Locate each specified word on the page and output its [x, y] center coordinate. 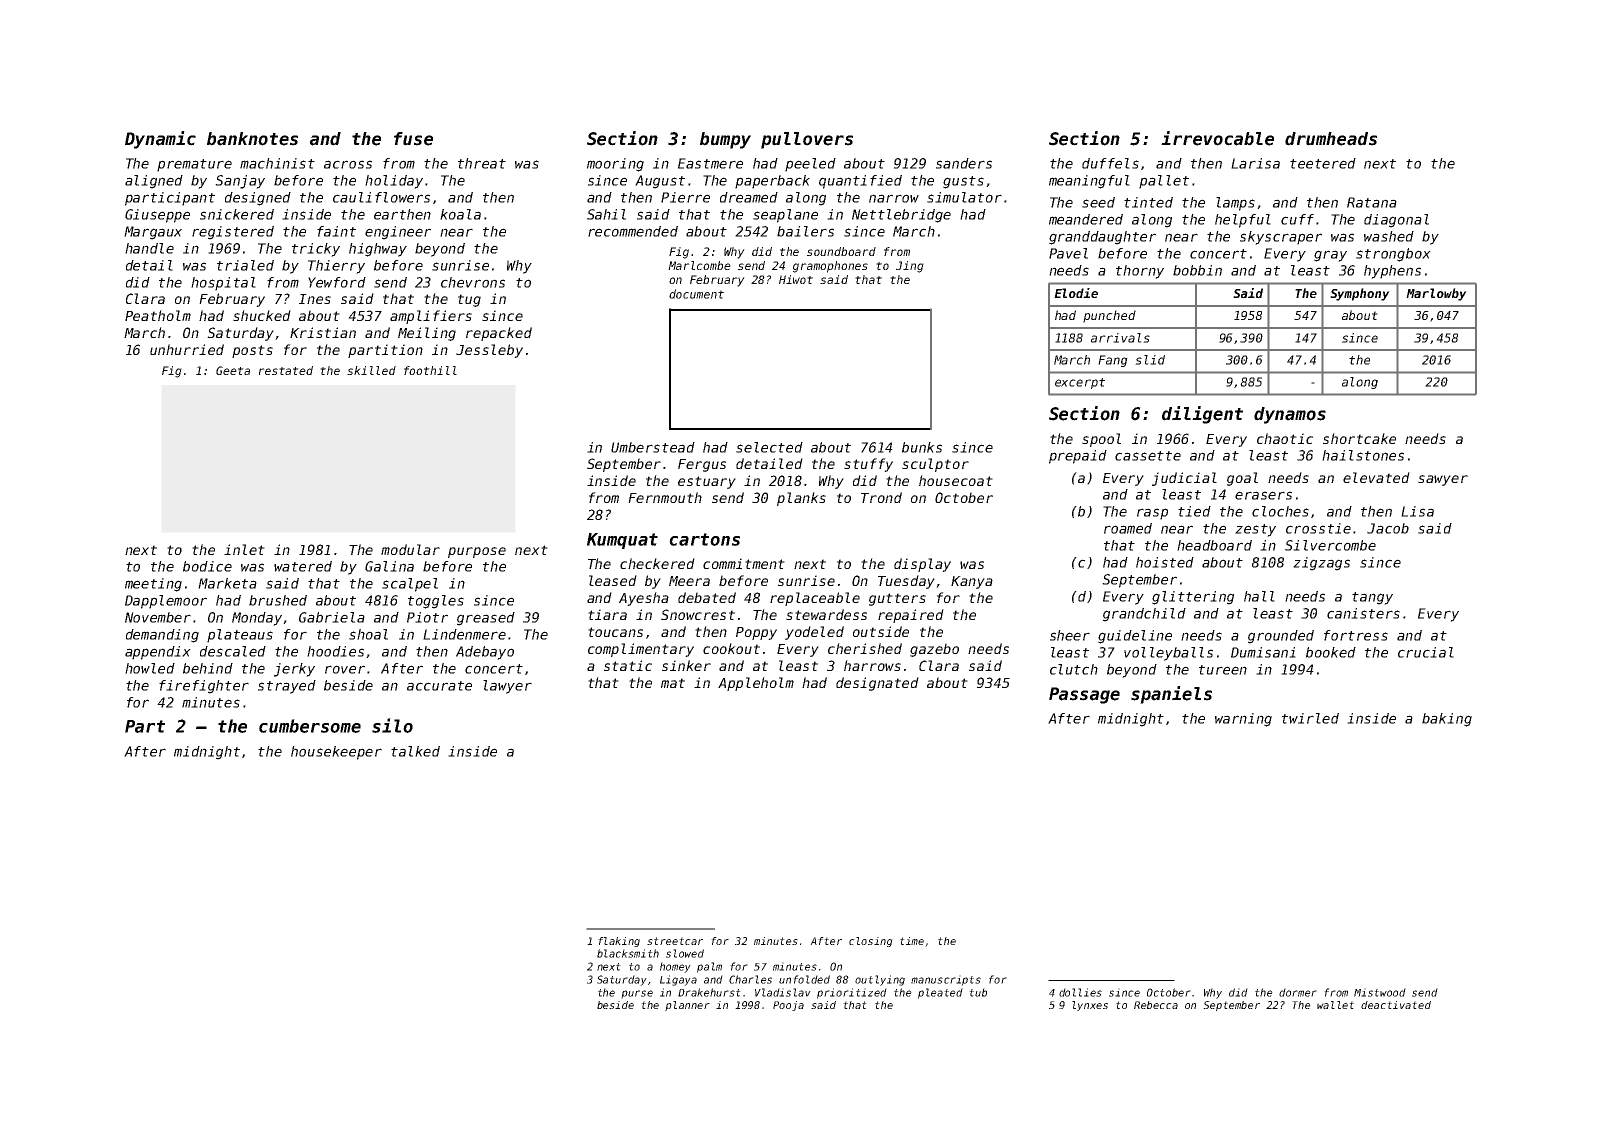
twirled [1310, 718]
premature [194, 165]
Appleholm [756, 684]
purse [637, 994]
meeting [153, 585]
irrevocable [1217, 138]
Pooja [788, 1006]
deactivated [1396, 1005]
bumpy [725, 140]
